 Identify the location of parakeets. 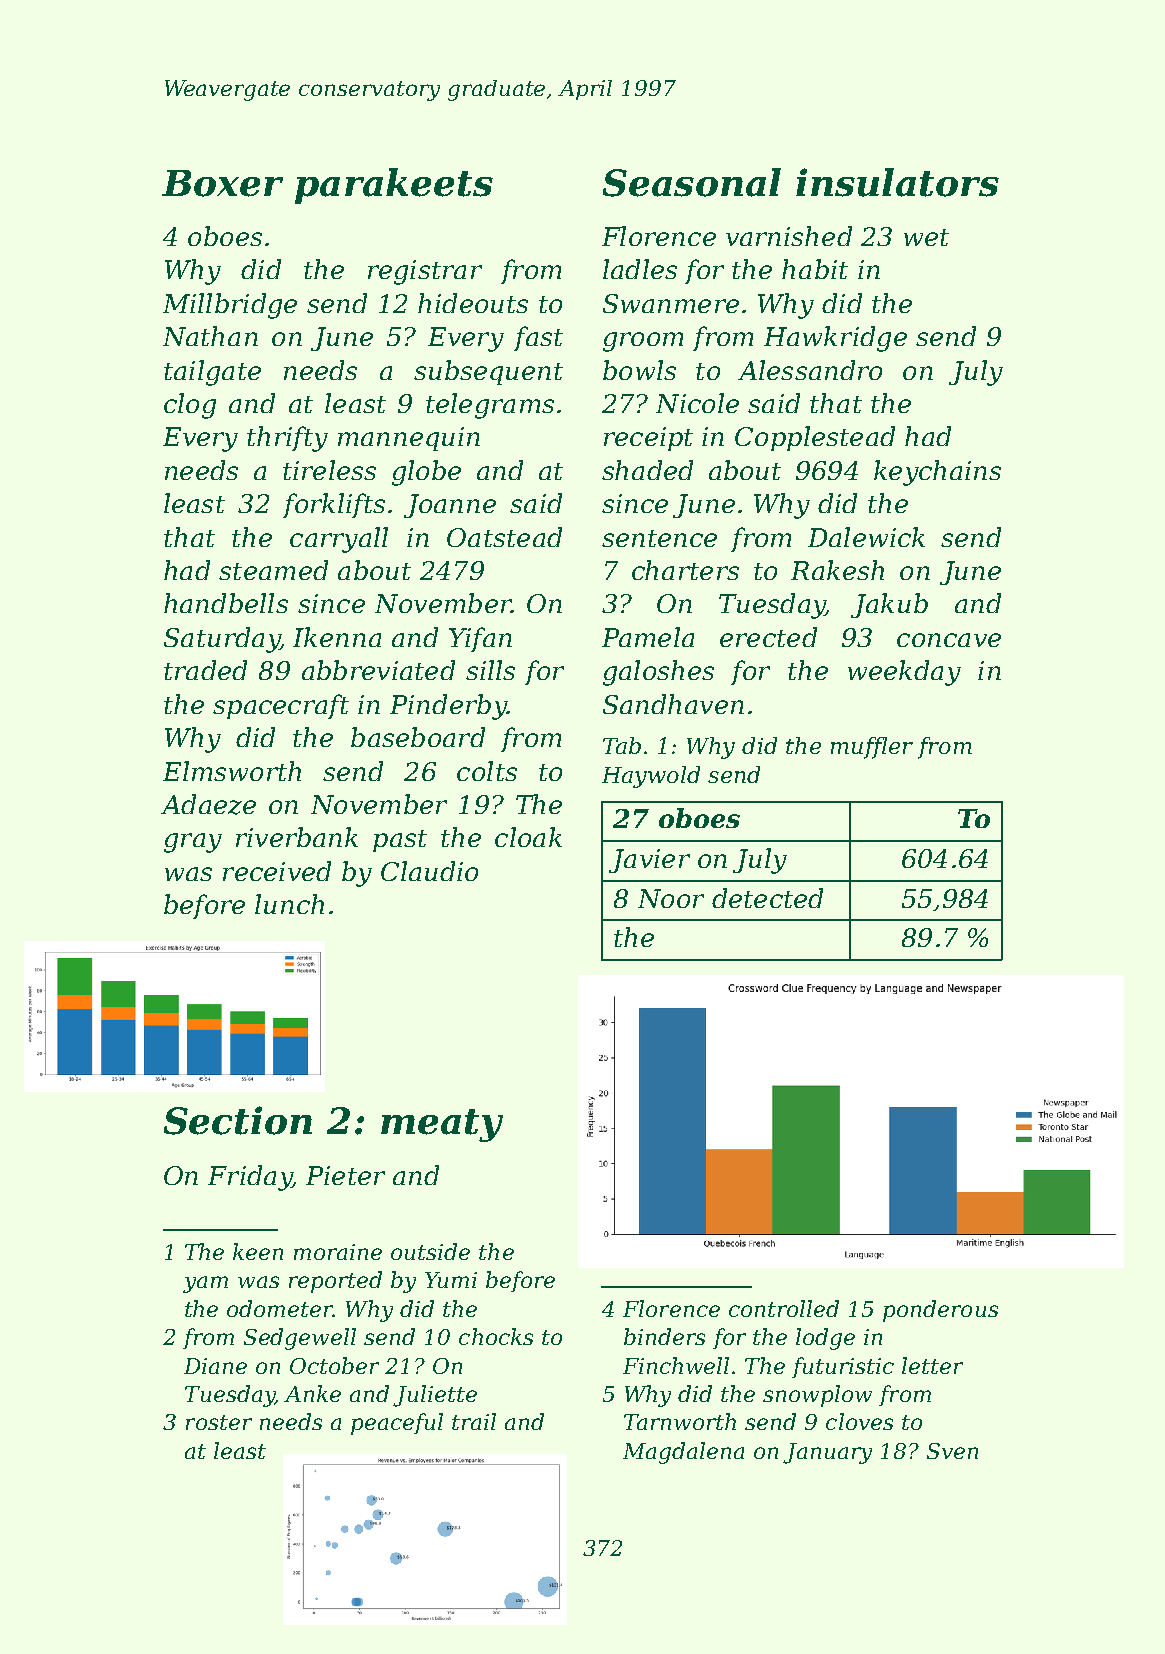
(394, 186).
